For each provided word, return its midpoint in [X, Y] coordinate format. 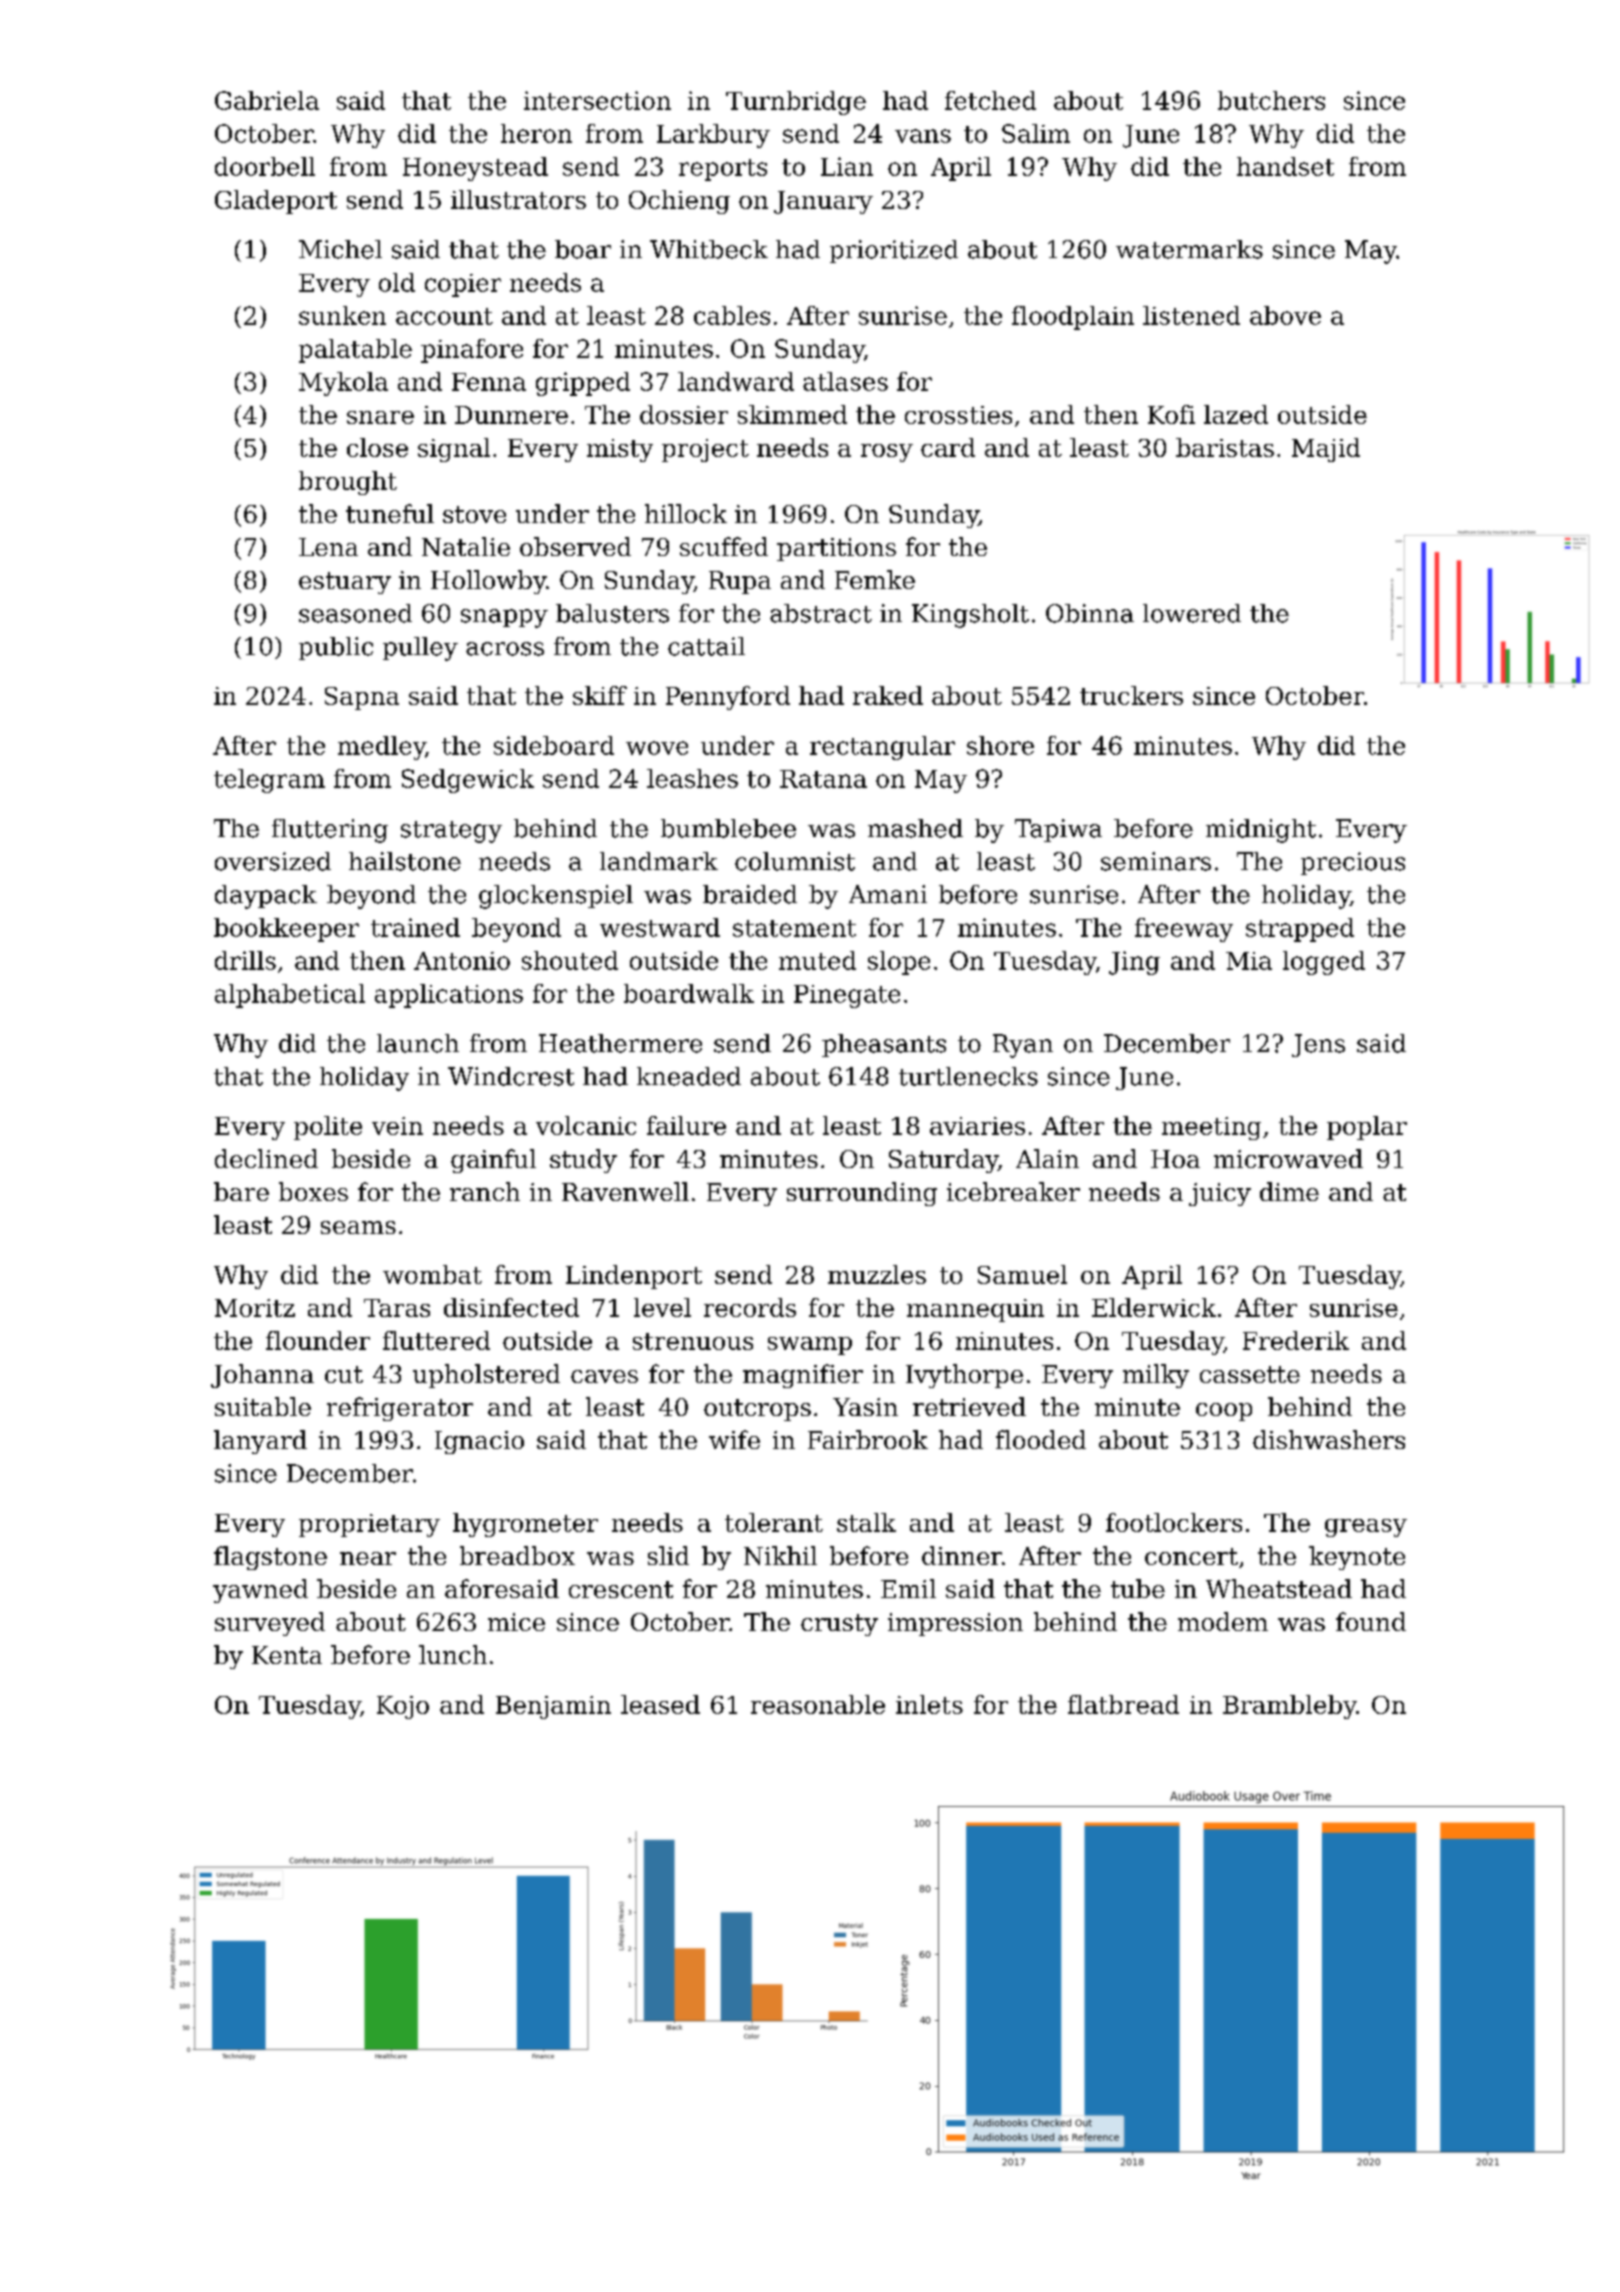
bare [241, 1191]
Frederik [1296, 1340]
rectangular [882, 748]
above [1285, 315]
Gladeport [276, 202]
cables [732, 315]
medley [381, 748]
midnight [1261, 831]
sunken [342, 315]
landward [736, 381]
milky [1156, 1376]
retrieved [969, 1406]
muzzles [877, 1274]
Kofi [1171, 414]
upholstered [486, 1376]
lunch [453, 1654]
